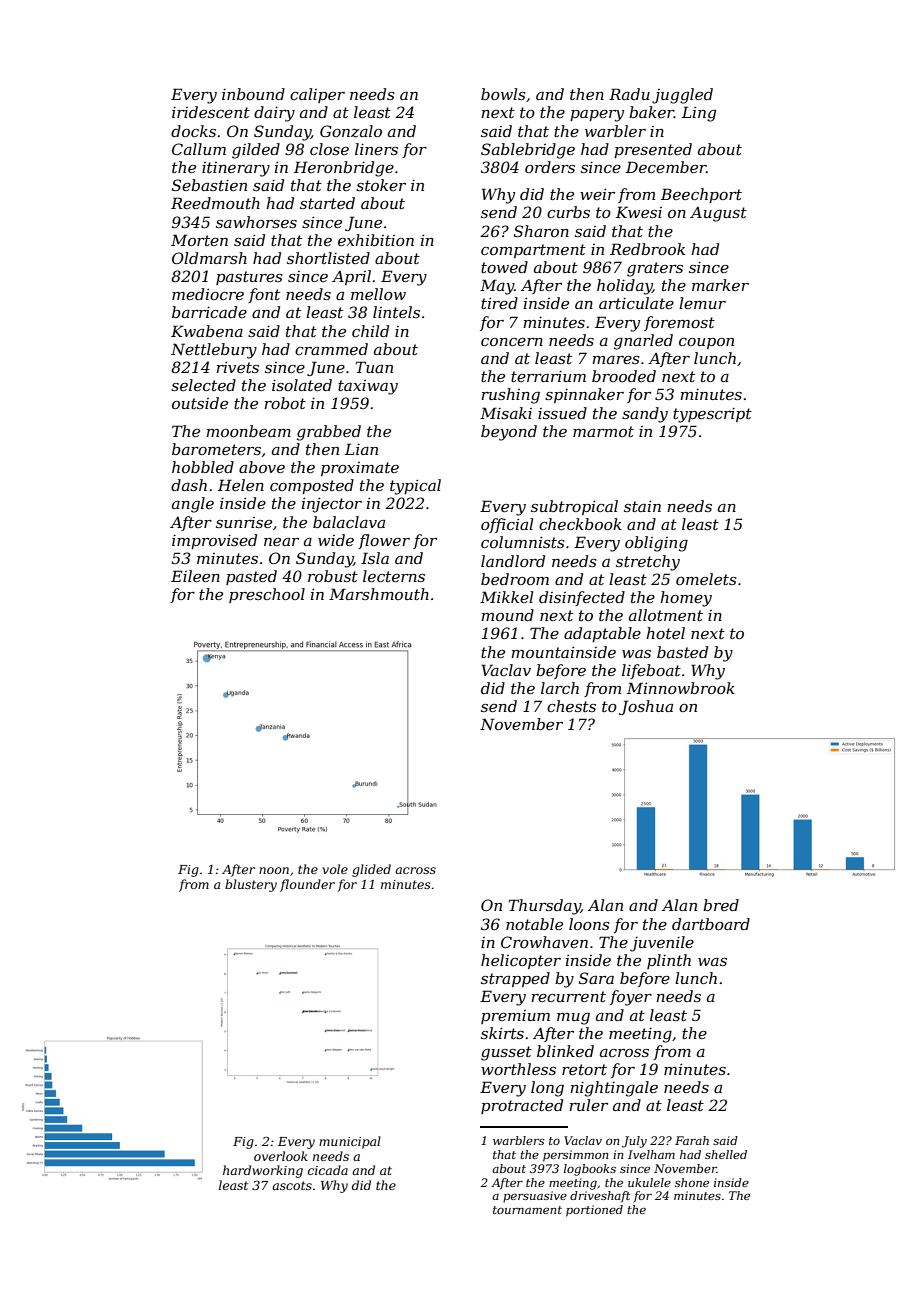  What do you see at coordinates (629, 94) in the screenshot?
I see `Radu` at bounding box center [629, 94].
